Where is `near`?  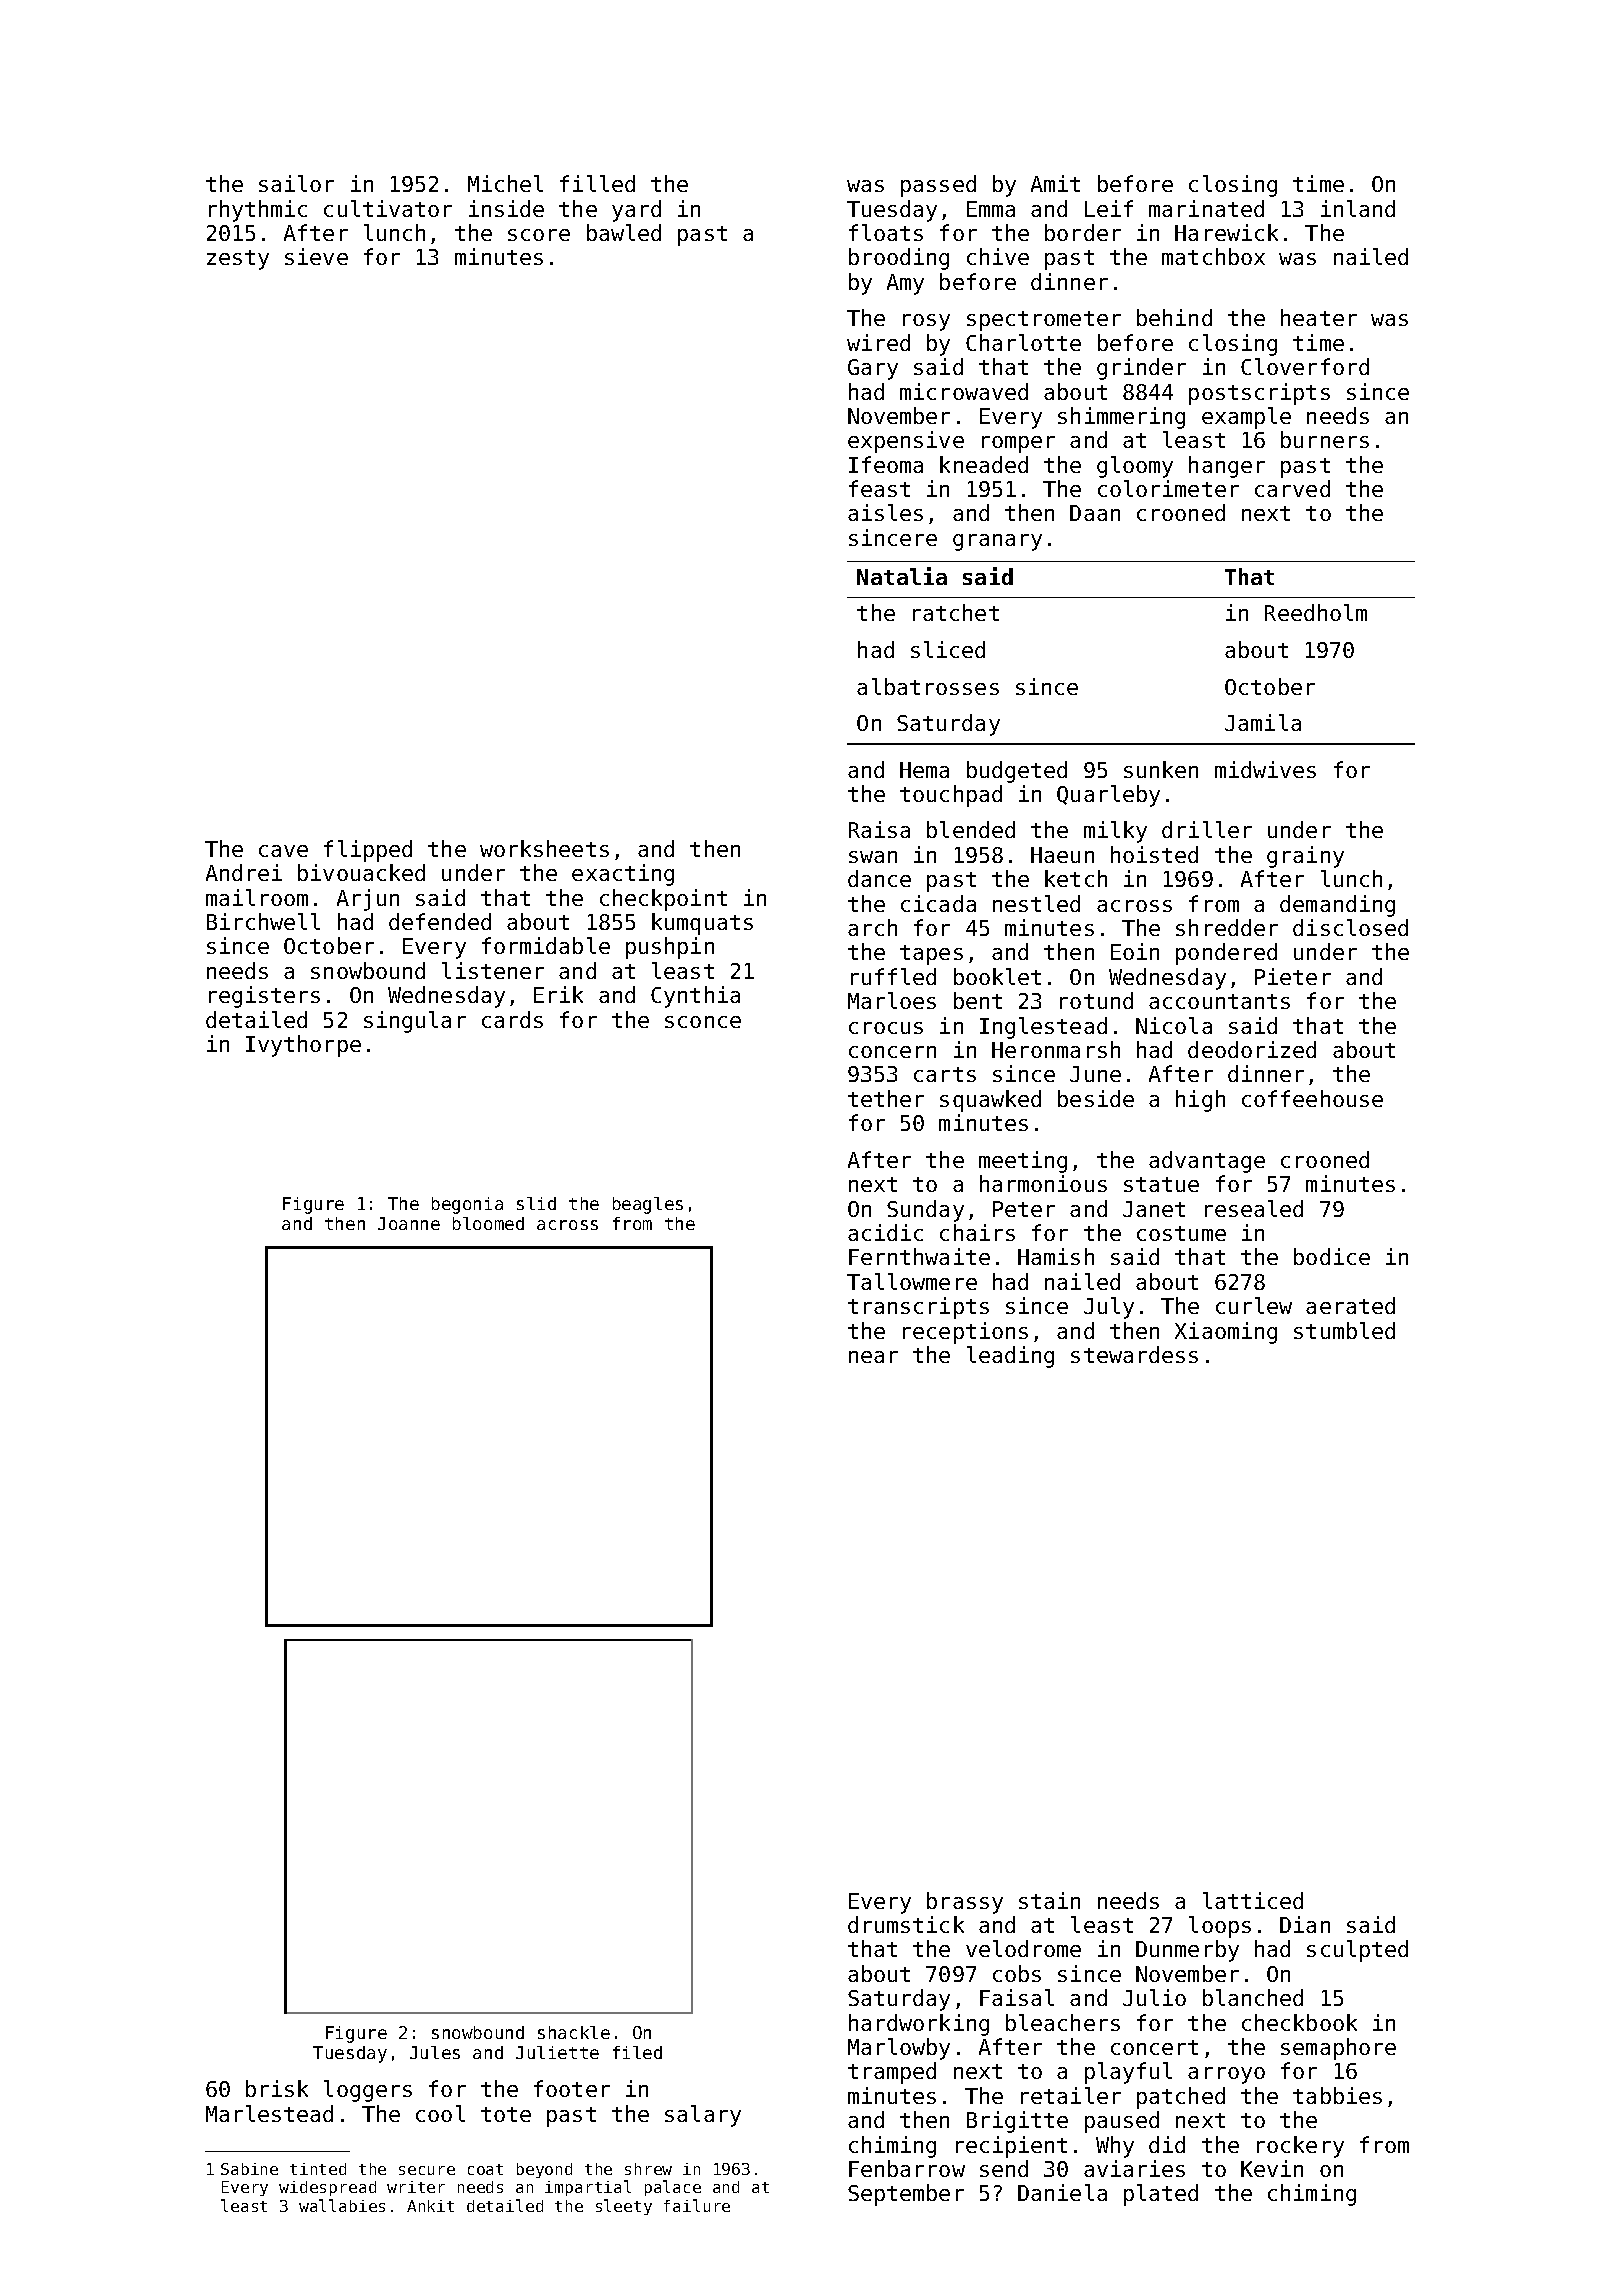 near is located at coordinates (873, 1357).
